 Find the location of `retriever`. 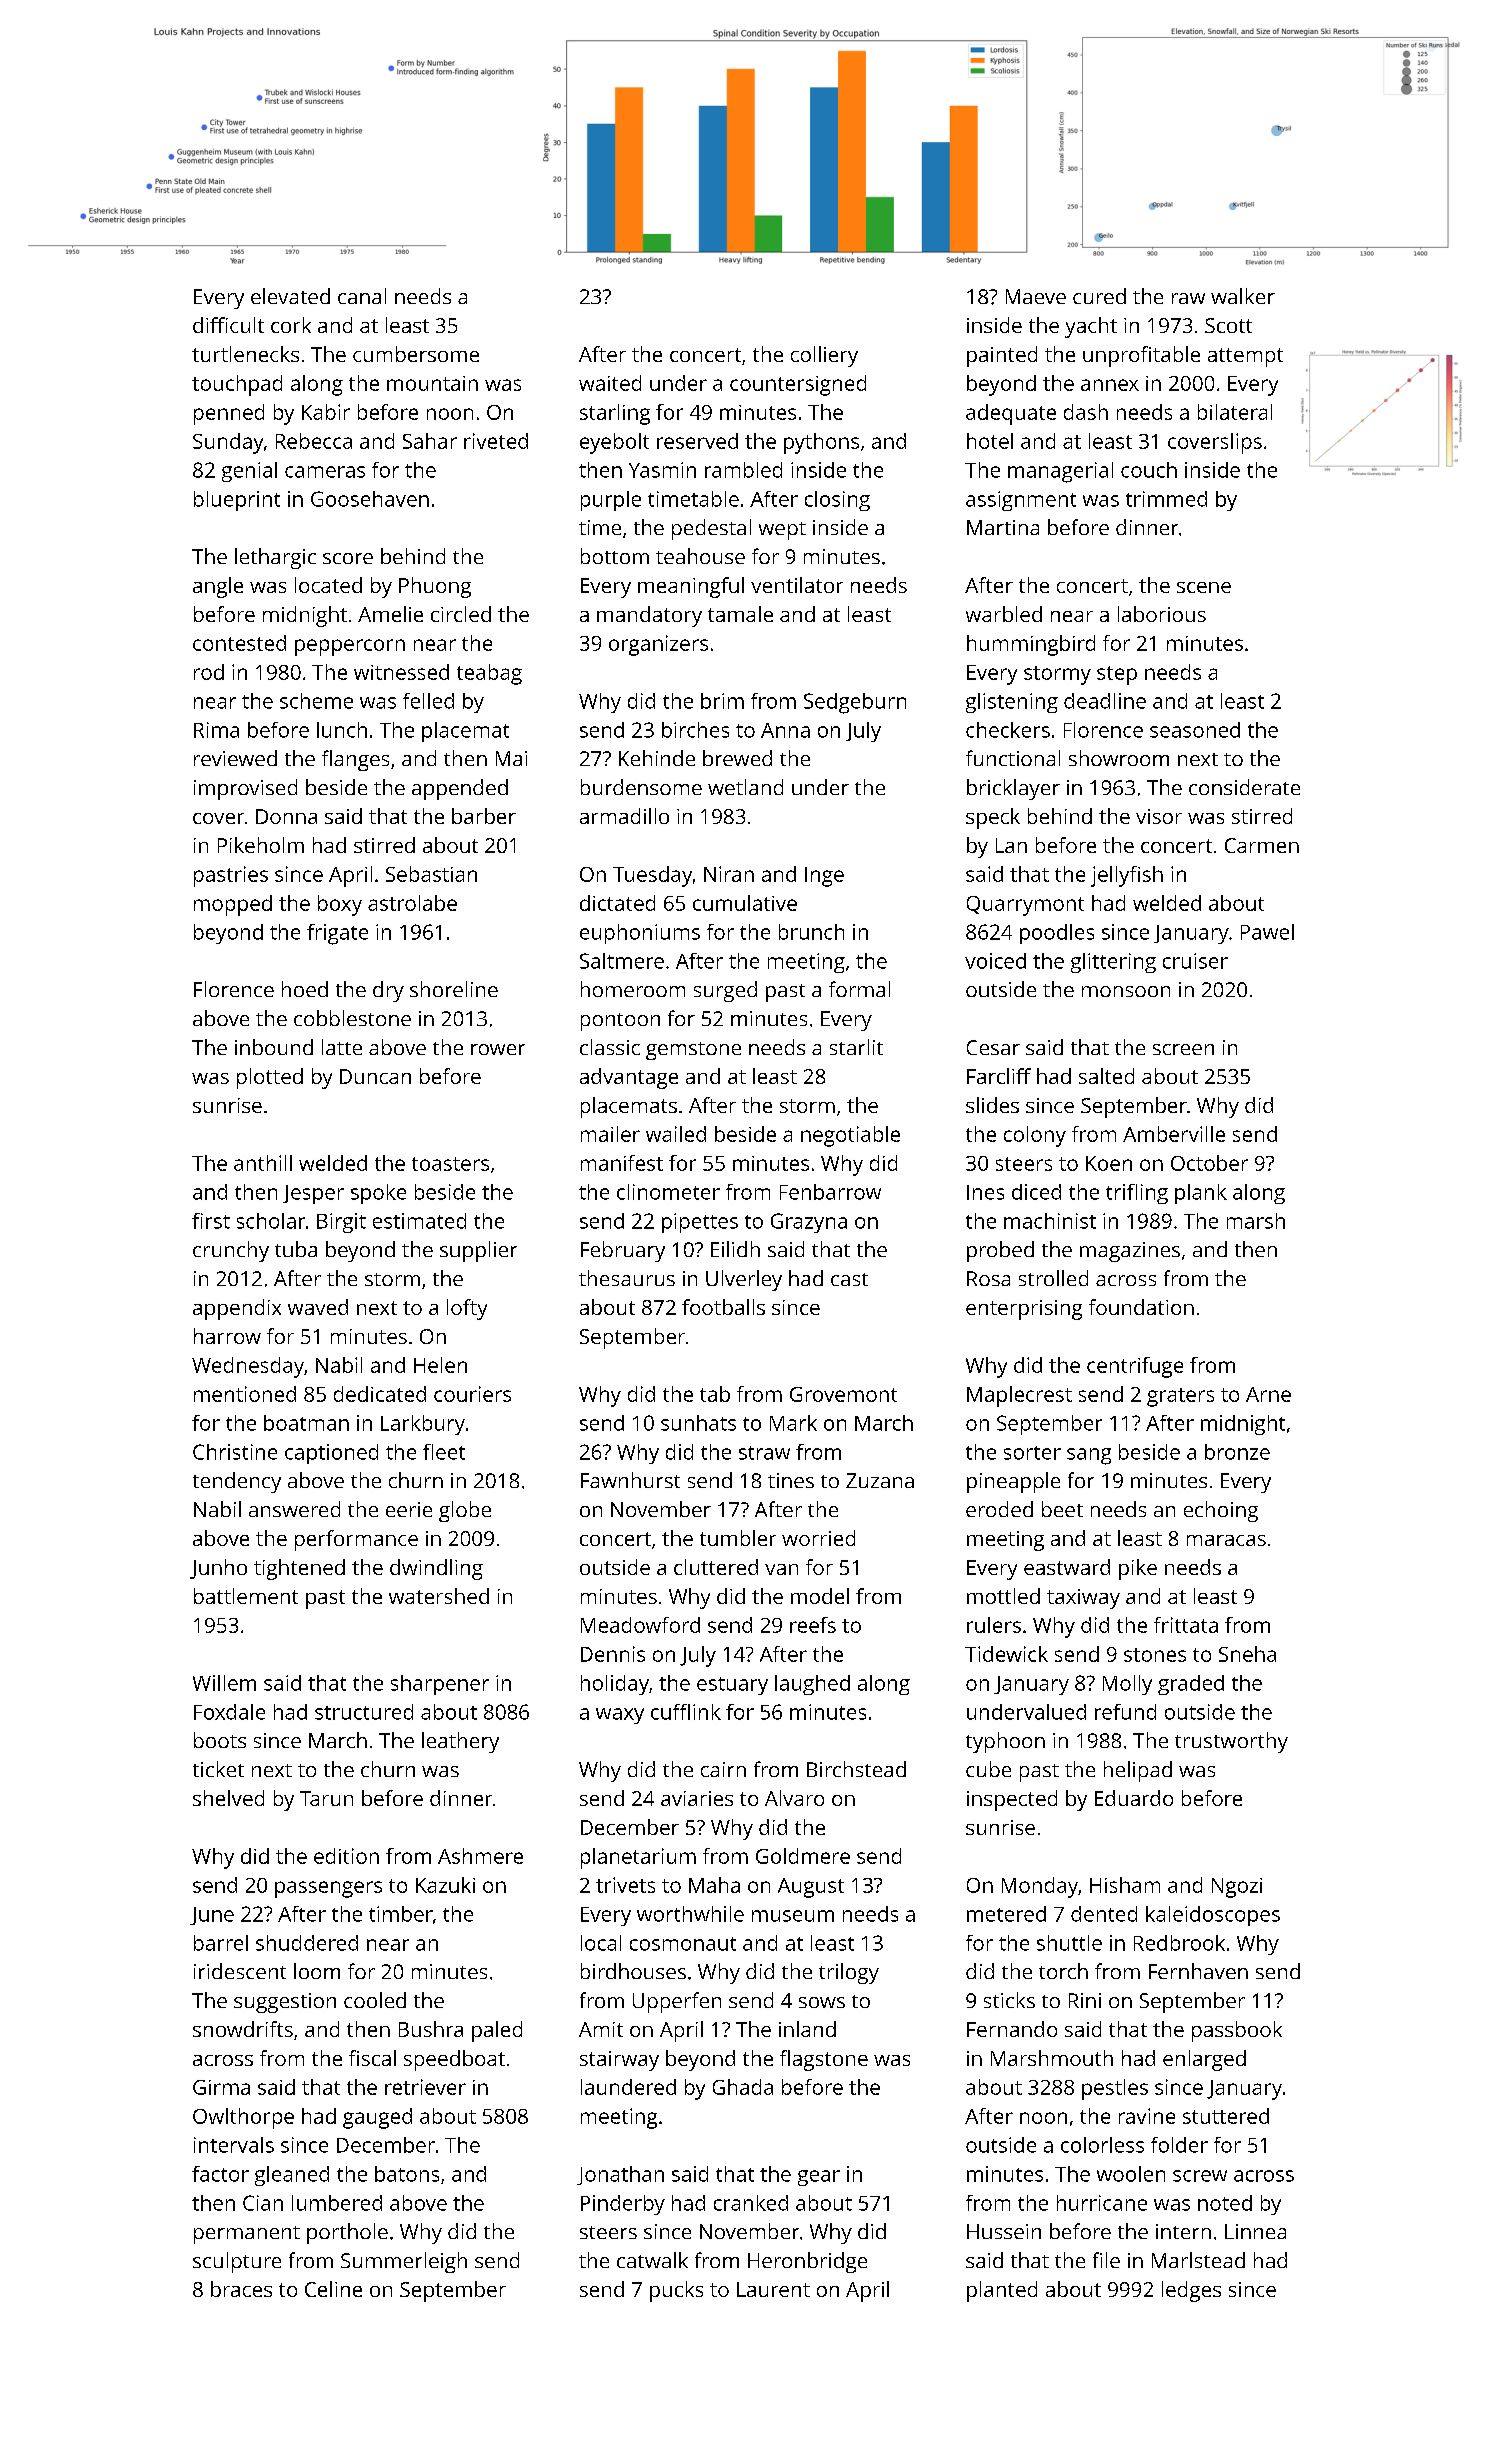

retriever is located at coordinates (425, 2087).
